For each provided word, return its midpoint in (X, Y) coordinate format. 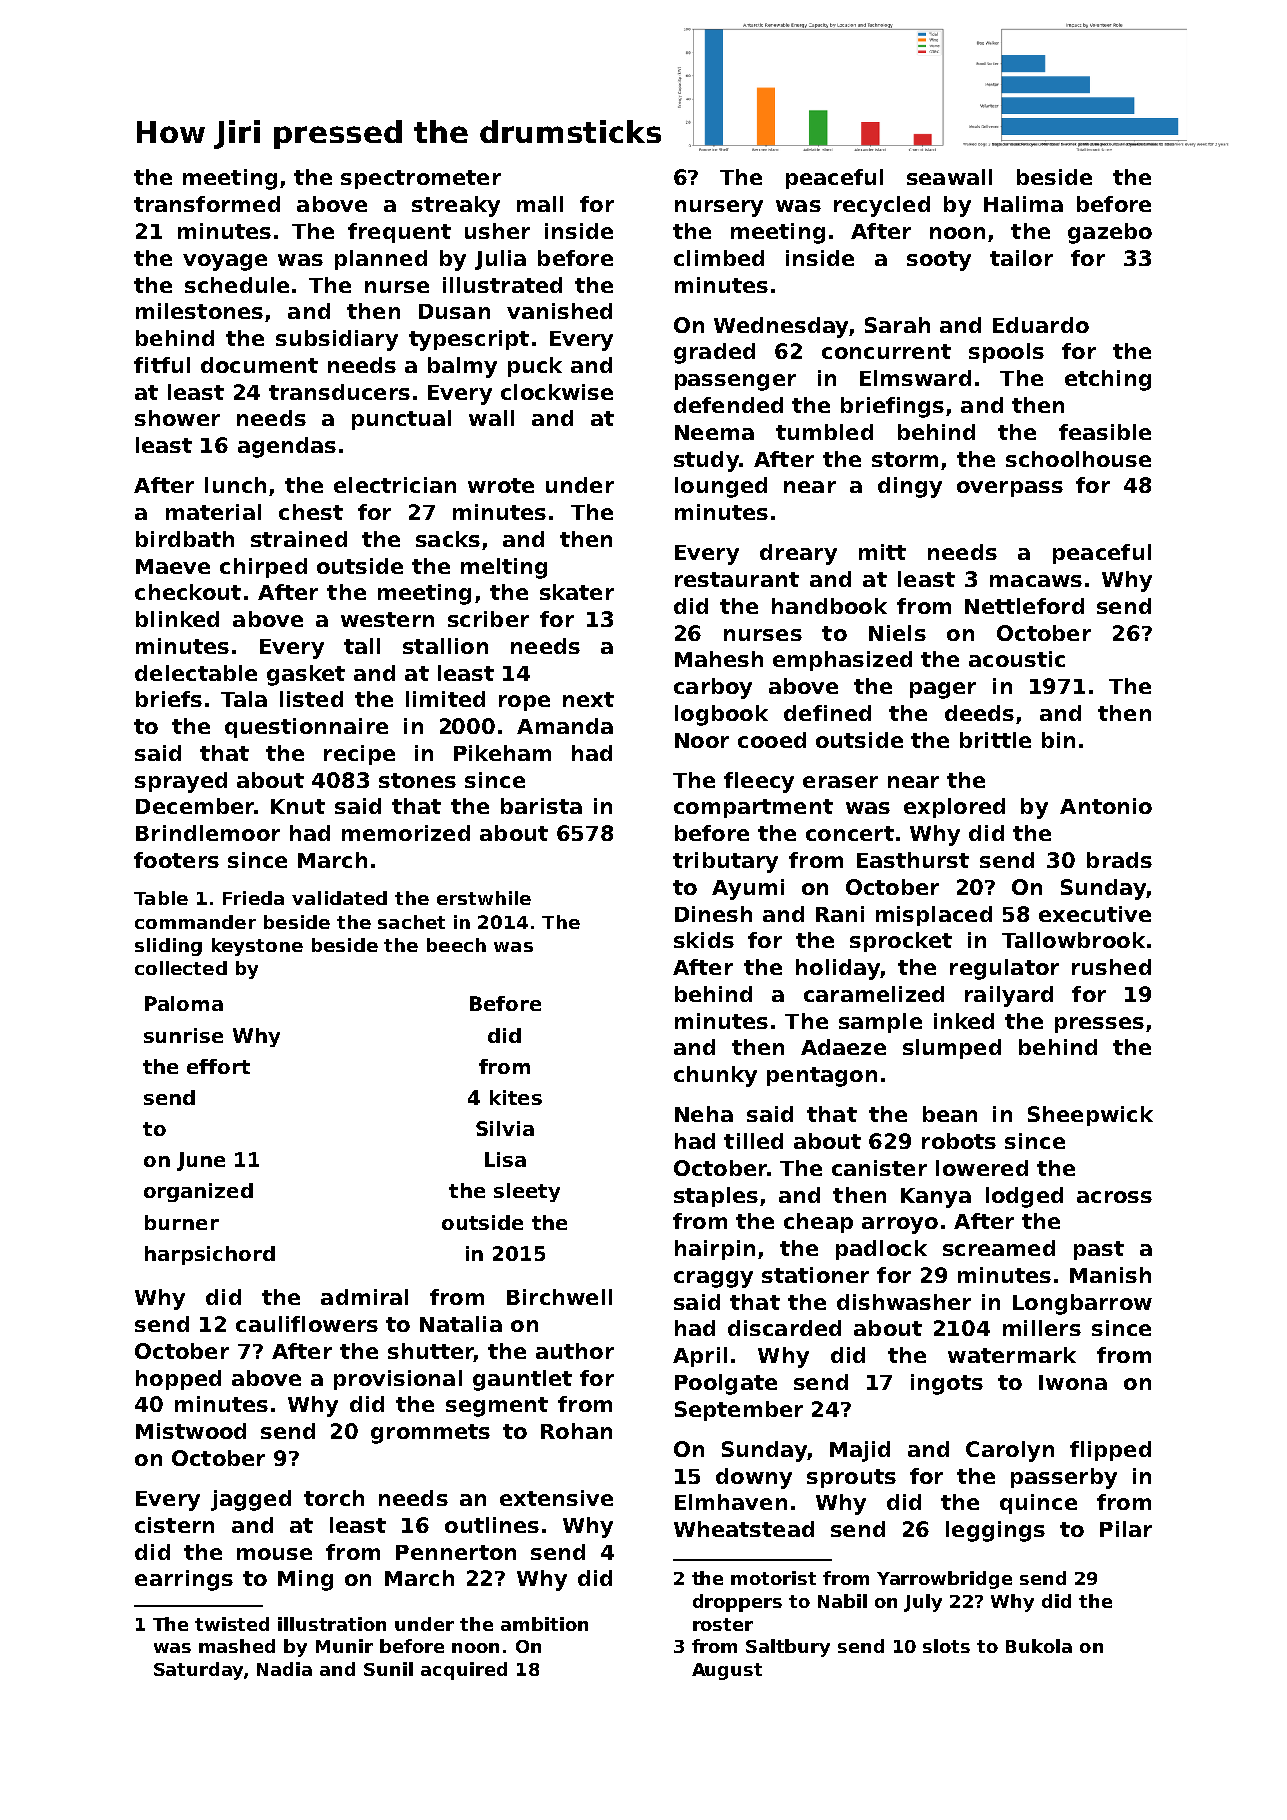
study (706, 461)
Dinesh (713, 914)
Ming (305, 1580)
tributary (725, 862)
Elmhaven (731, 1502)
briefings (892, 407)
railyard (1009, 996)
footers (176, 860)
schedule (237, 285)
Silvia (505, 1128)
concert (850, 833)
